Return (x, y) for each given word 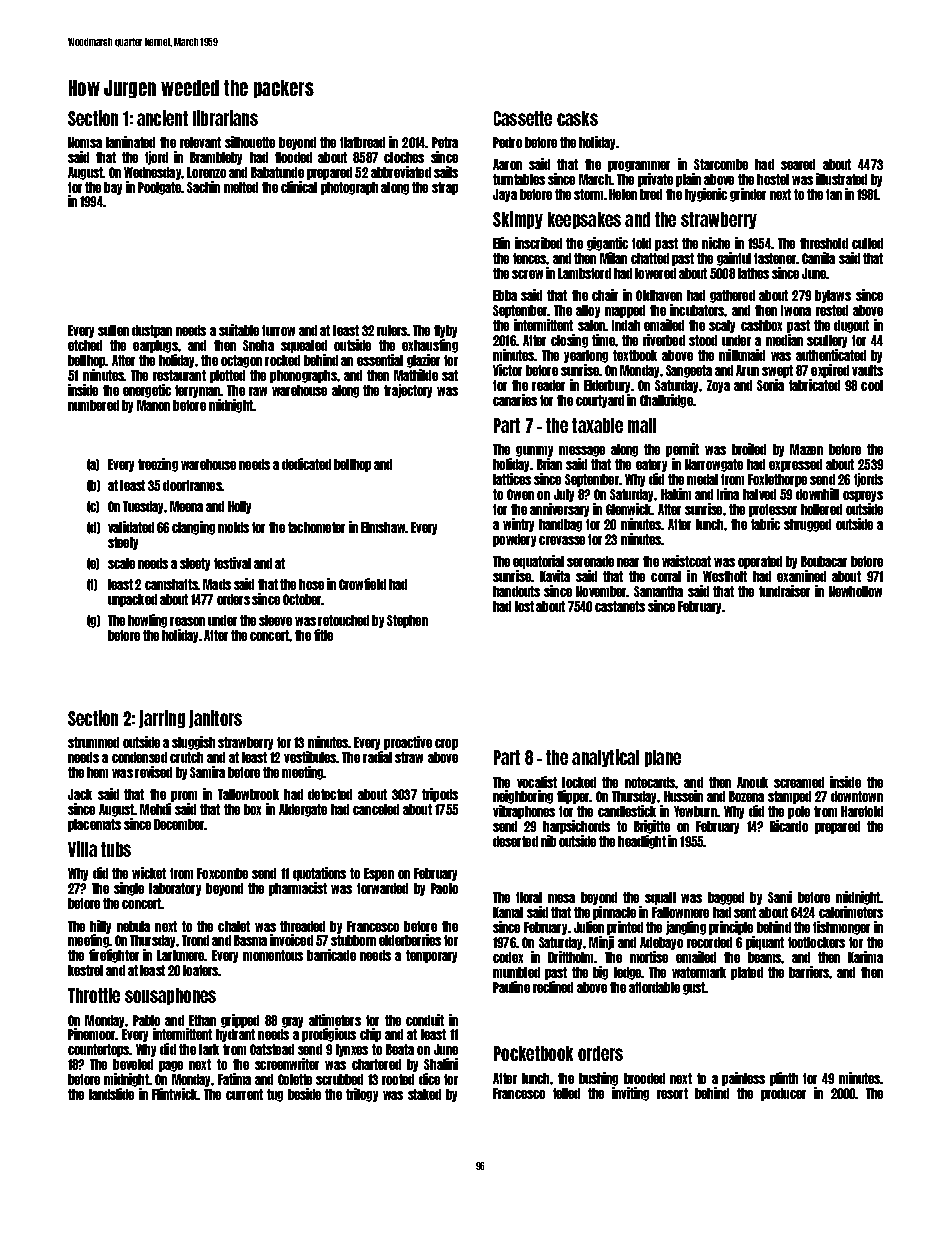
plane (663, 758)
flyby (445, 331)
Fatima (234, 1079)
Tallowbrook (248, 794)
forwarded (382, 888)
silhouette (250, 142)
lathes (753, 273)
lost (524, 606)
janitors (215, 719)
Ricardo (789, 826)
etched (85, 345)
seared (798, 164)
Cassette (523, 118)
